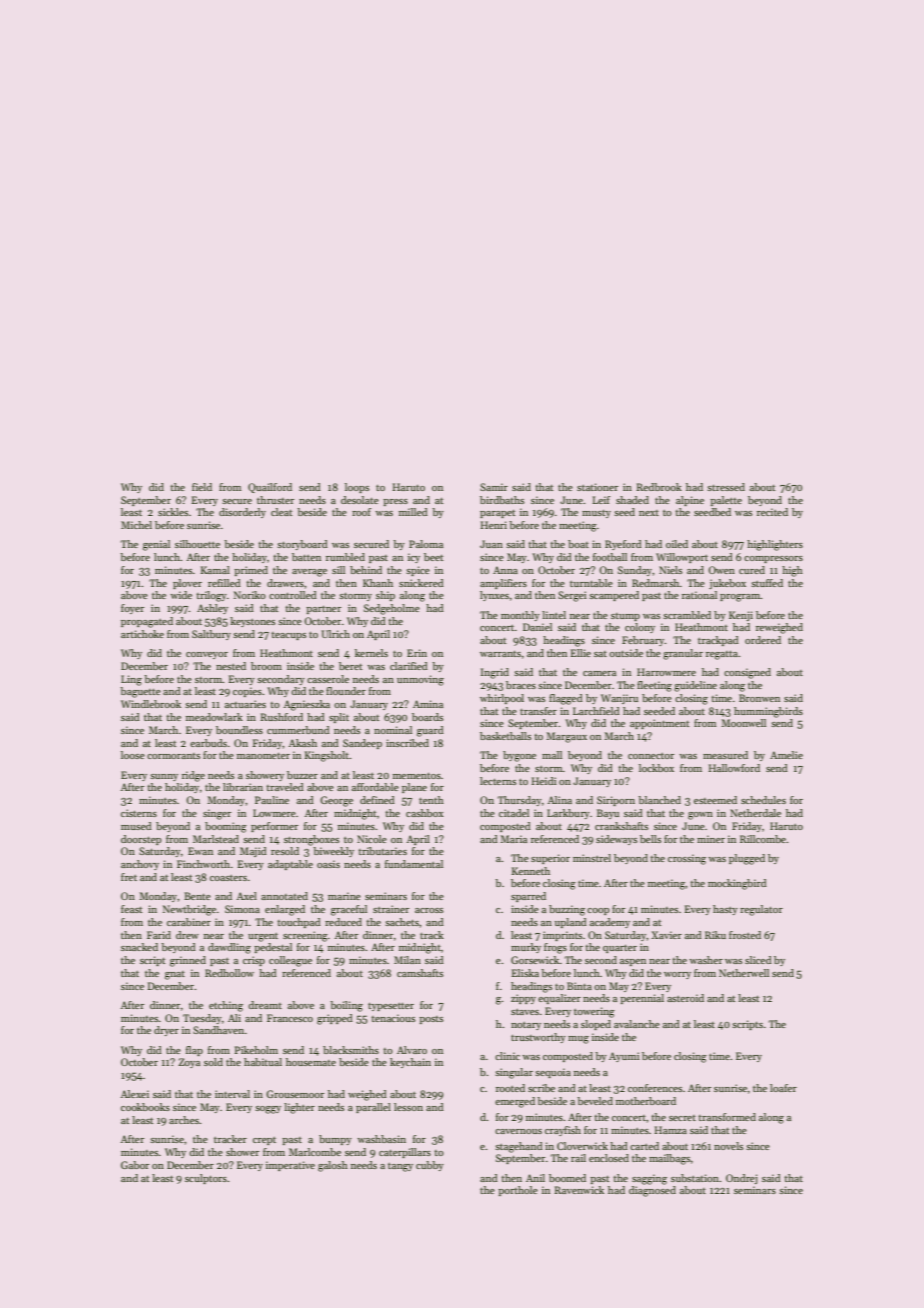 The height and width of the image is (1308, 924). What do you see at coordinates (268, 1110) in the image?
I see `soggy` at bounding box center [268, 1110].
